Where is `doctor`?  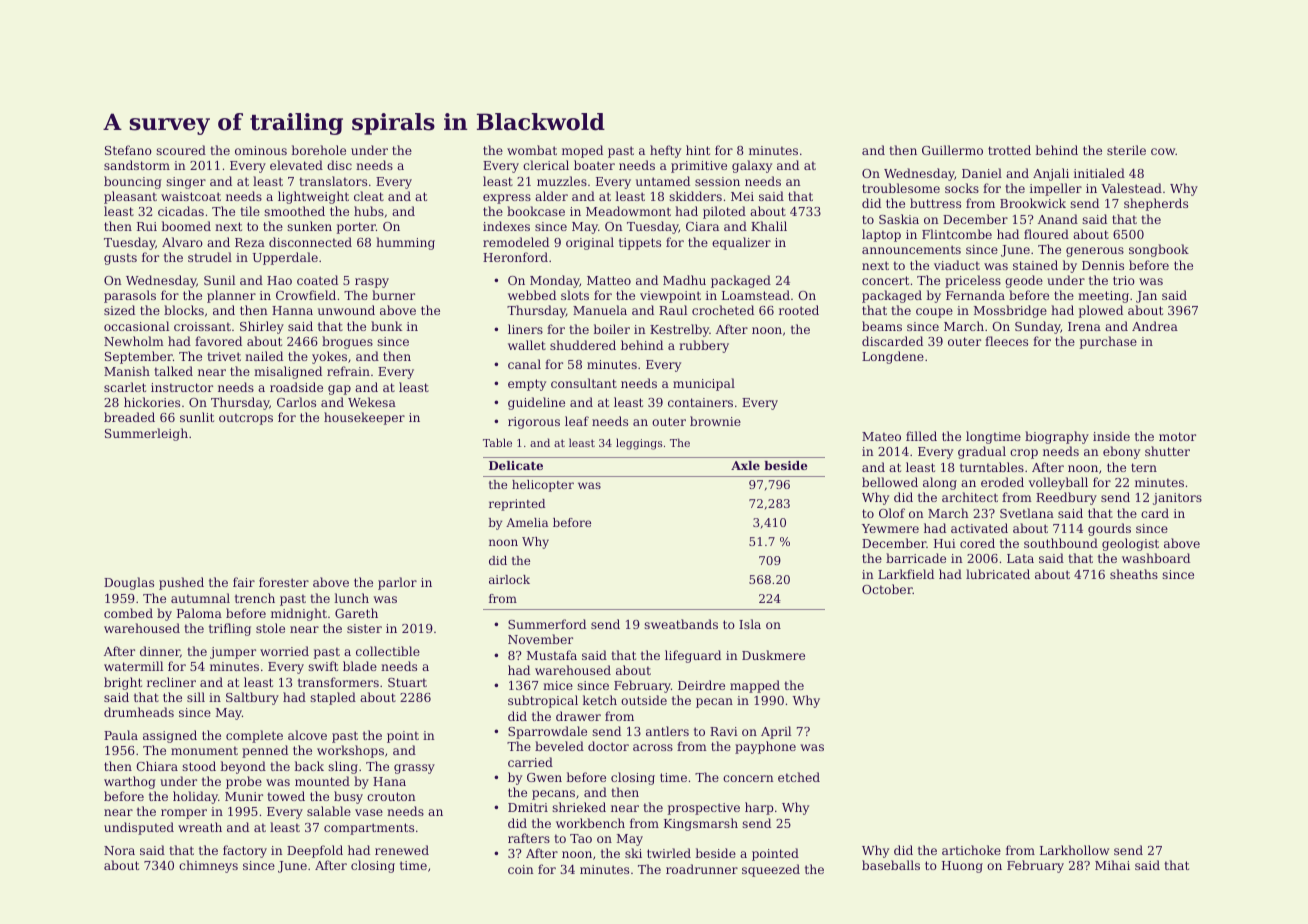
doctor is located at coordinates (608, 746).
